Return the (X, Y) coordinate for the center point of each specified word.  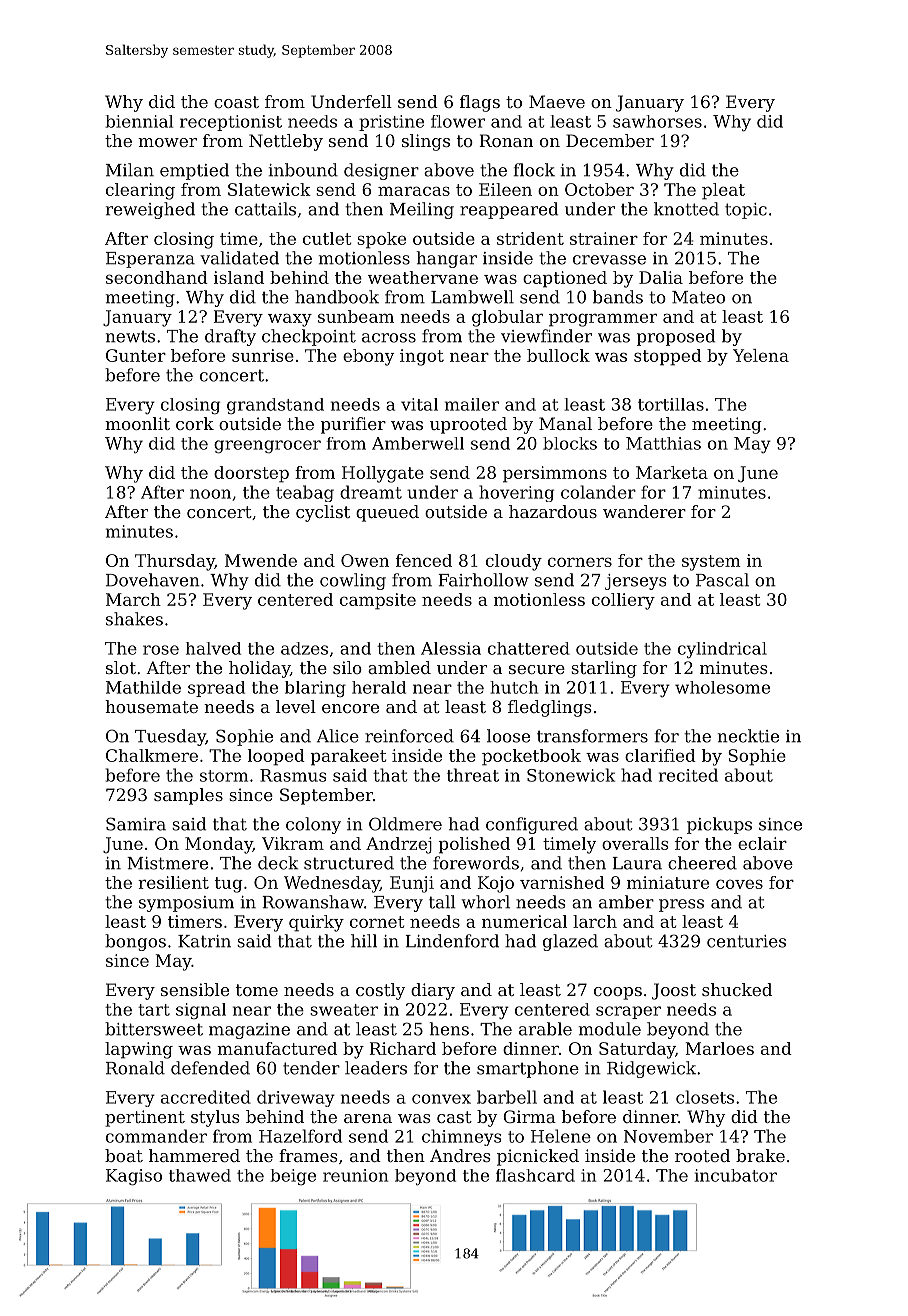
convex (441, 1099)
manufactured (277, 1048)
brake (760, 1155)
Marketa (672, 472)
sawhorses (657, 121)
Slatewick (269, 189)
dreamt (371, 492)
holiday (259, 669)
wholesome (722, 687)
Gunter (136, 355)
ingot (422, 357)
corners (580, 562)
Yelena (761, 355)
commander (156, 1136)
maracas (414, 191)
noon (210, 494)
